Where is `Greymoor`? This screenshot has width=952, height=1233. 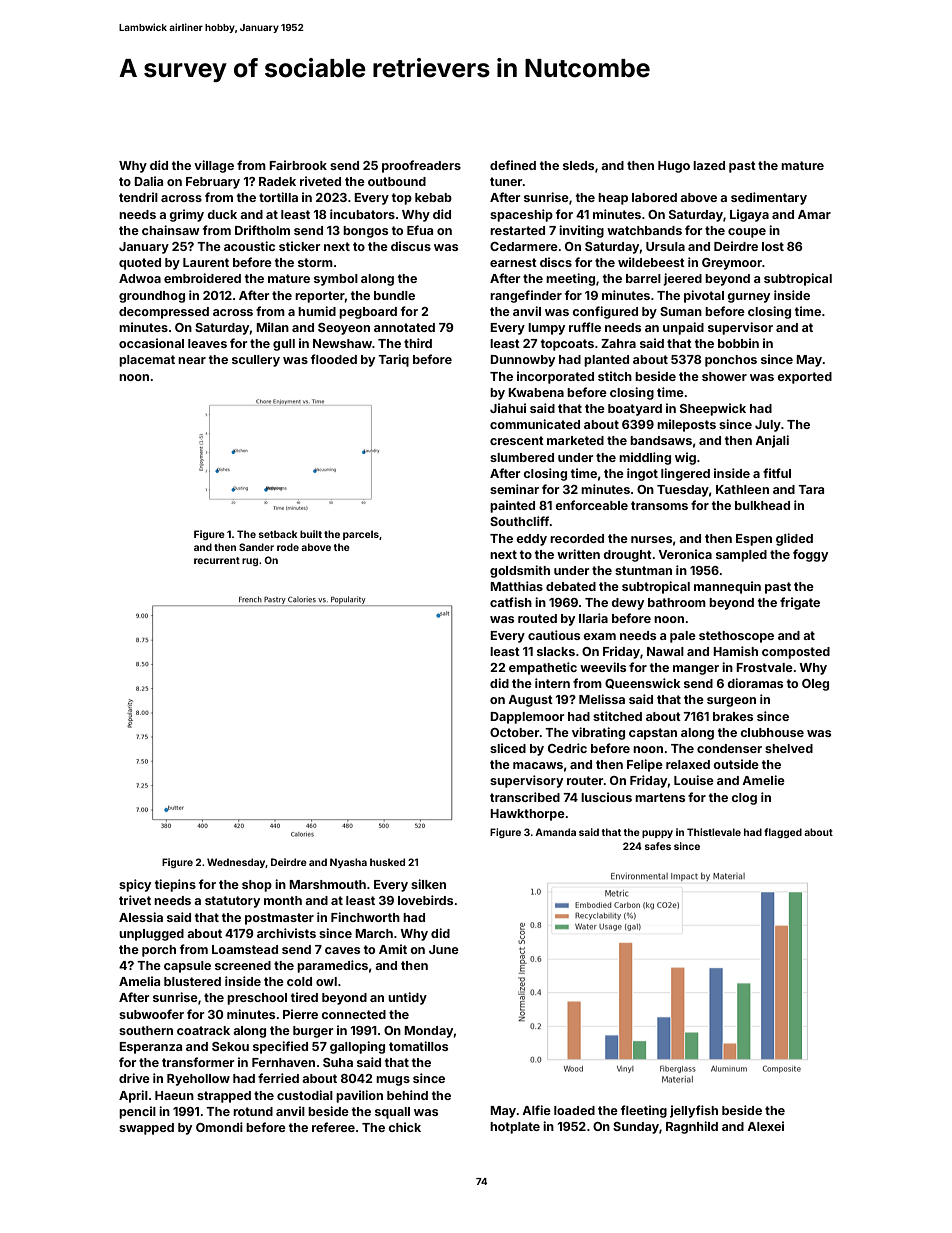
Greymoor is located at coordinates (732, 264).
